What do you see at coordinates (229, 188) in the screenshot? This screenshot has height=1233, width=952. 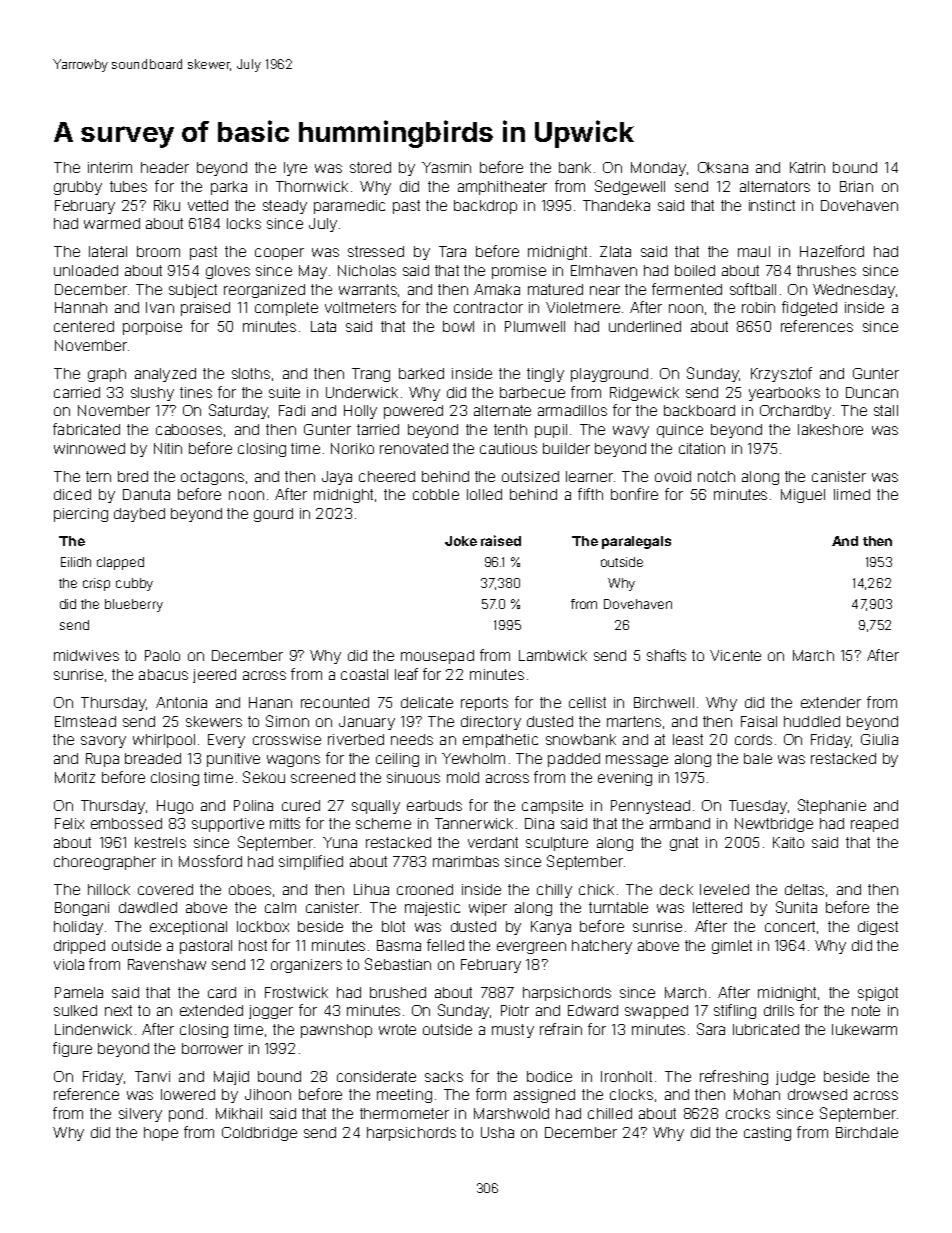 I see `parka` at bounding box center [229, 188].
